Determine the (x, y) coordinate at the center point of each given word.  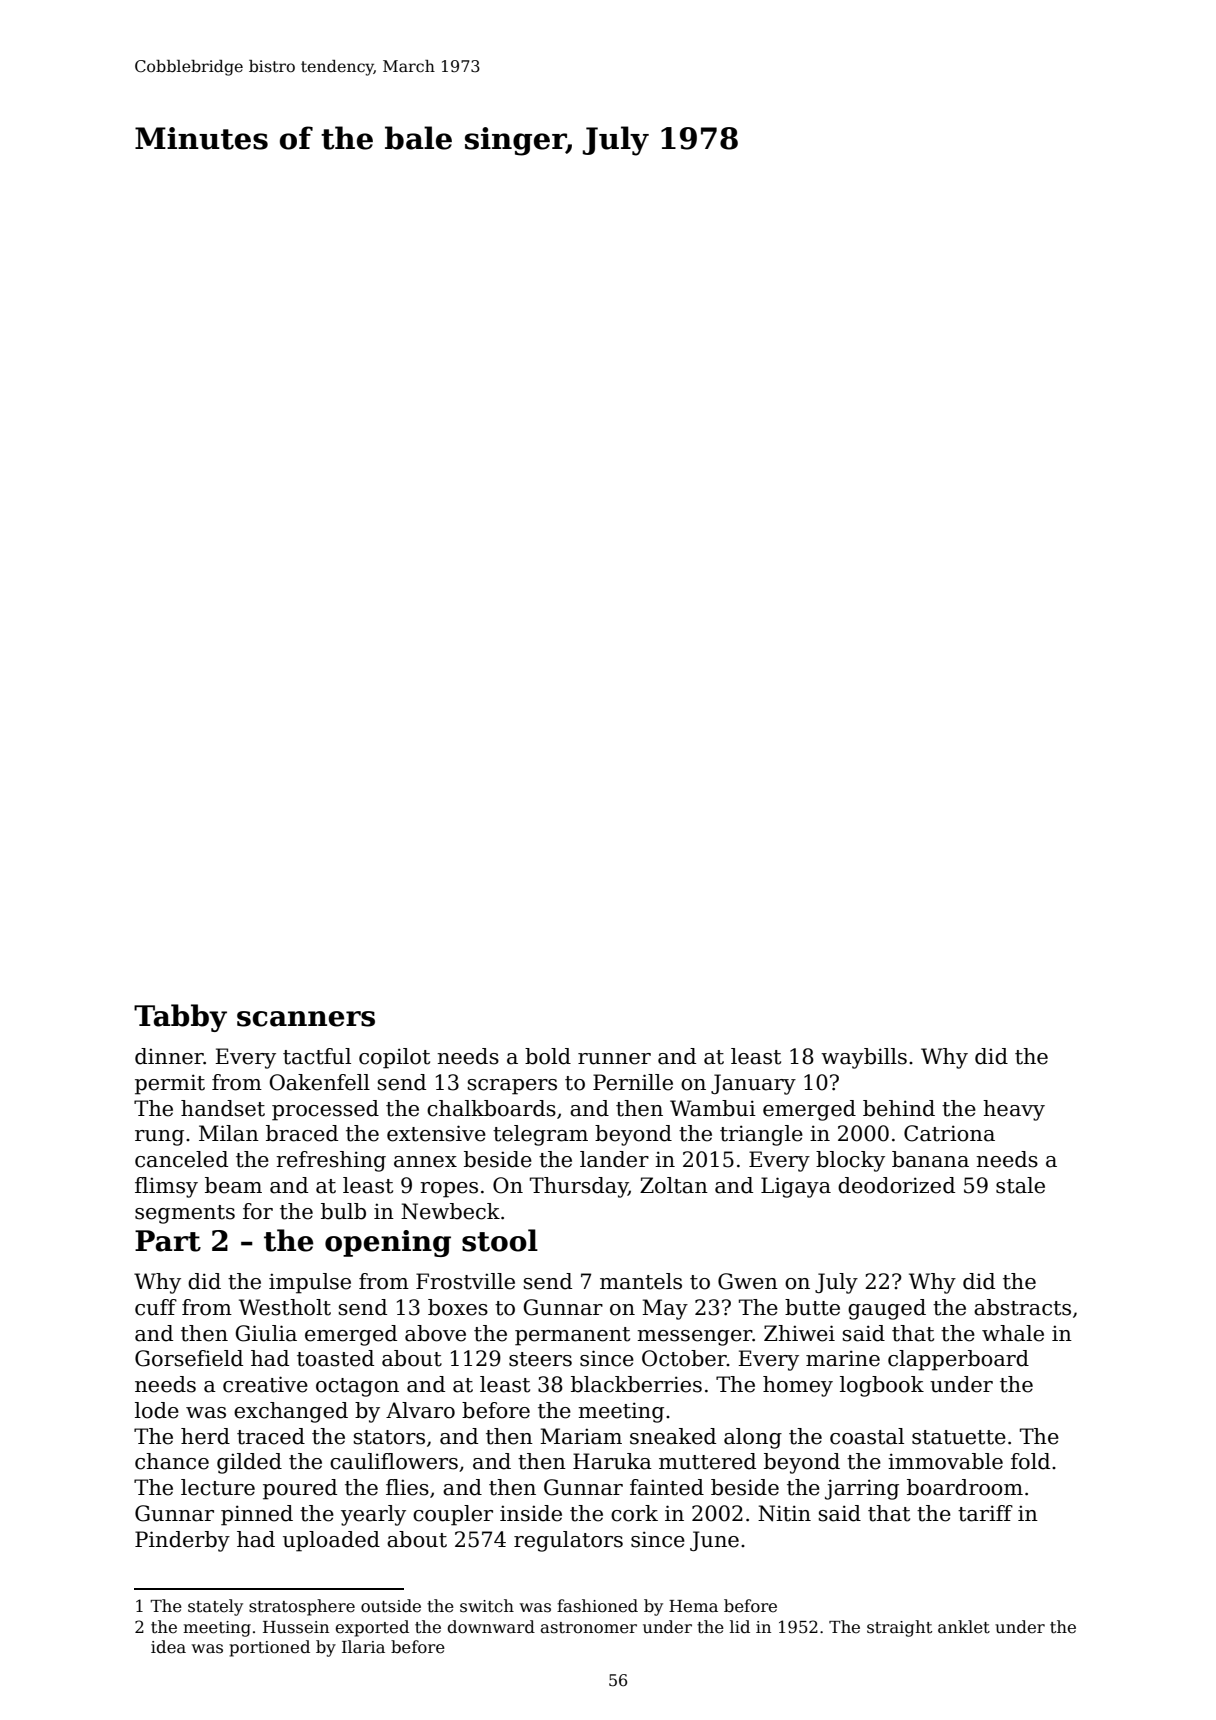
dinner (169, 1056)
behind (899, 1108)
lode (157, 1410)
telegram (540, 1135)
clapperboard (958, 1360)
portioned (269, 1648)
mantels (641, 1281)
